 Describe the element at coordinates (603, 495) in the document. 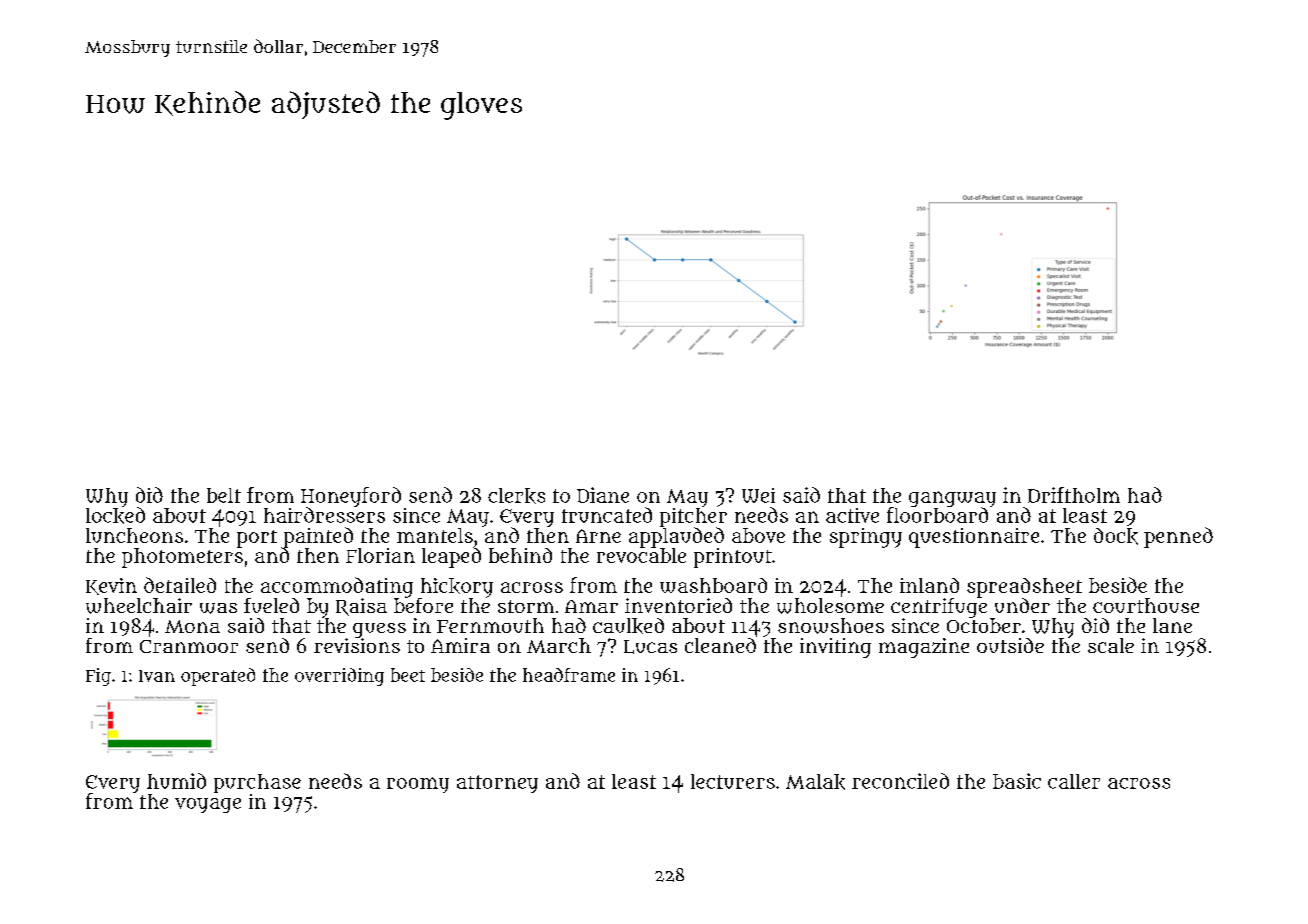

I see `Diane` at that location.
